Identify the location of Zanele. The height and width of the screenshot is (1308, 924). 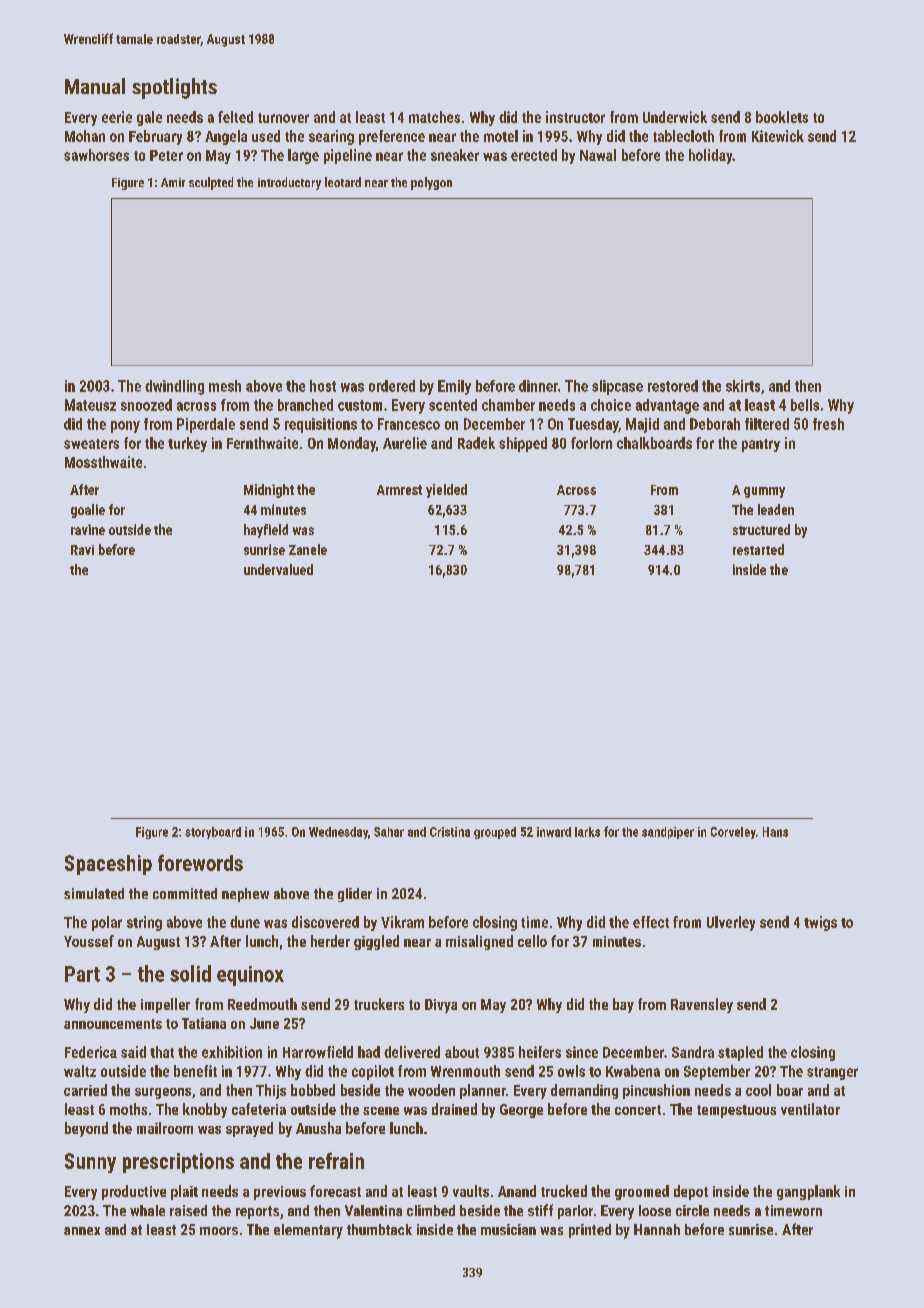
(308, 549).
